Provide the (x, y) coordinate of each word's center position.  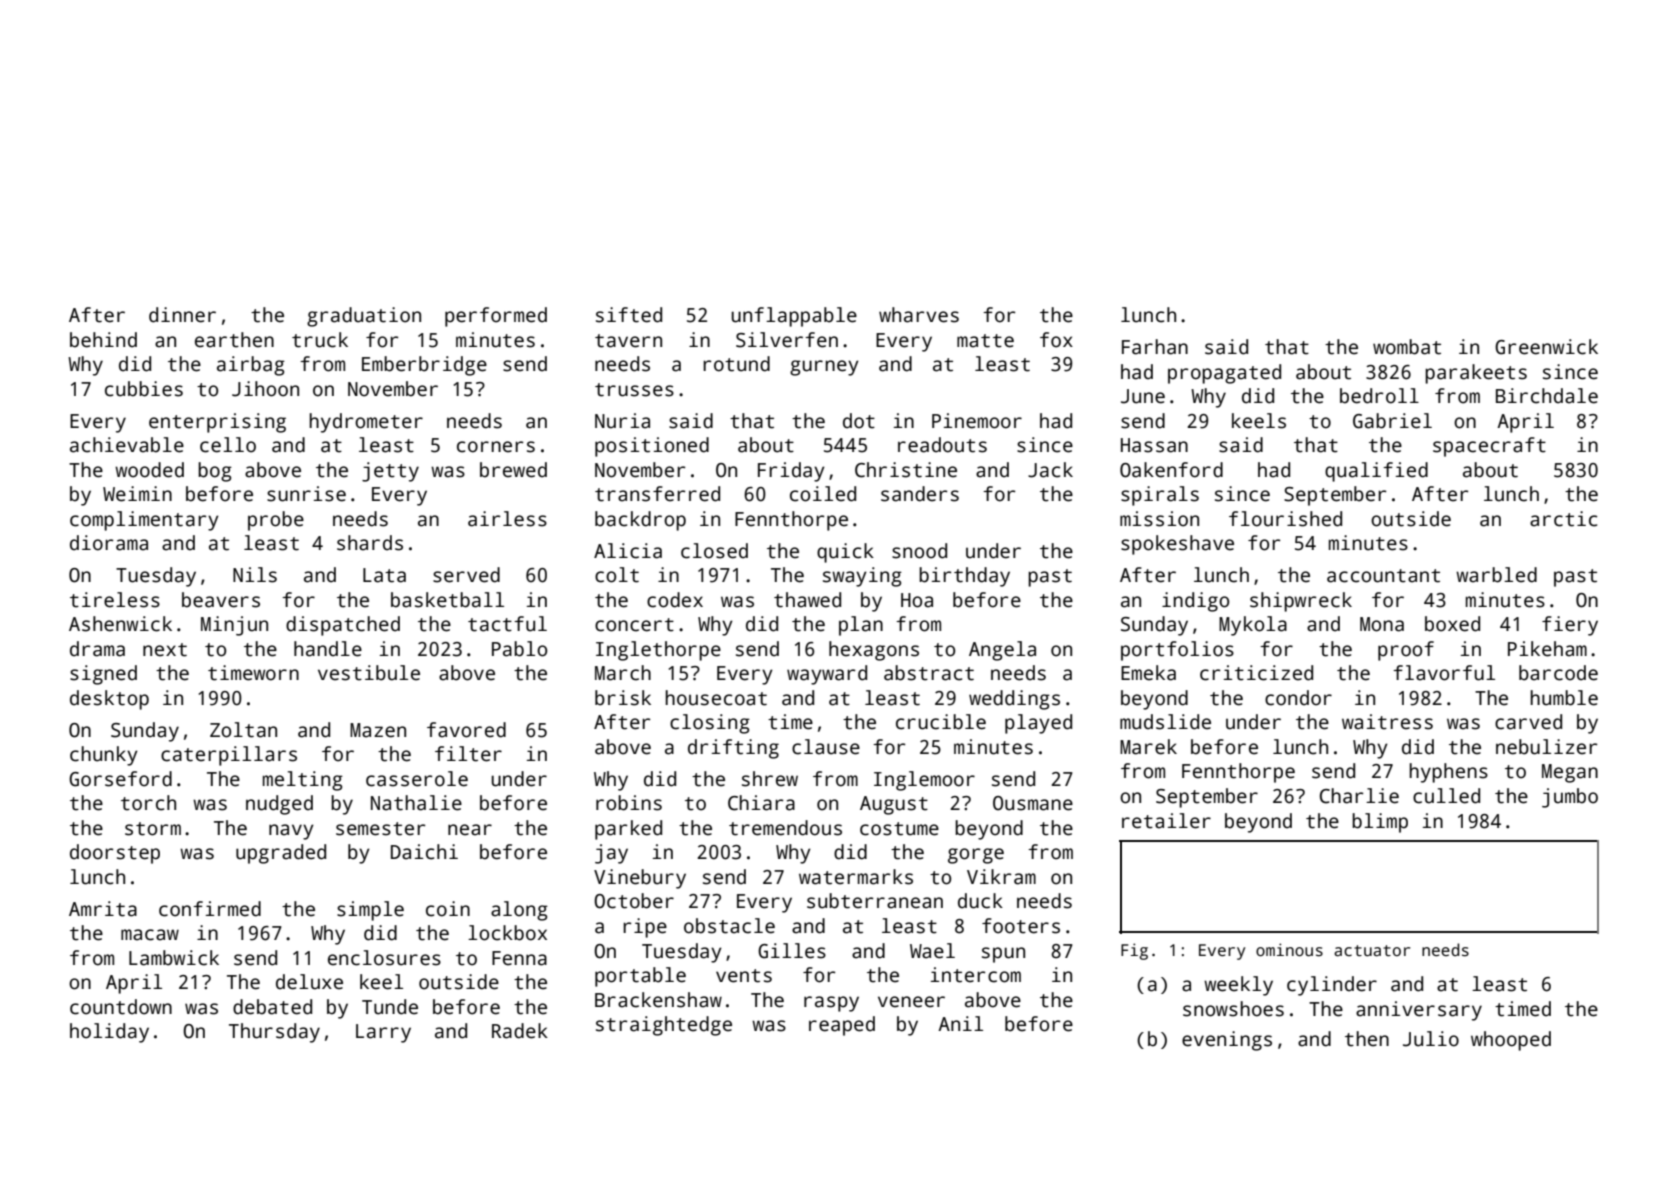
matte (985, 341)
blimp (1380, 823)
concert (634, 625)
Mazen (378, 730)
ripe (645, 928)
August (894, 805)
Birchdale (1547, 396)
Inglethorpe (658, 651)
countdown (121, 1007)
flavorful (1444, 673)
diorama (109, 543)
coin (448, 909)
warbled (1496, 575)
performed (496, 317)
